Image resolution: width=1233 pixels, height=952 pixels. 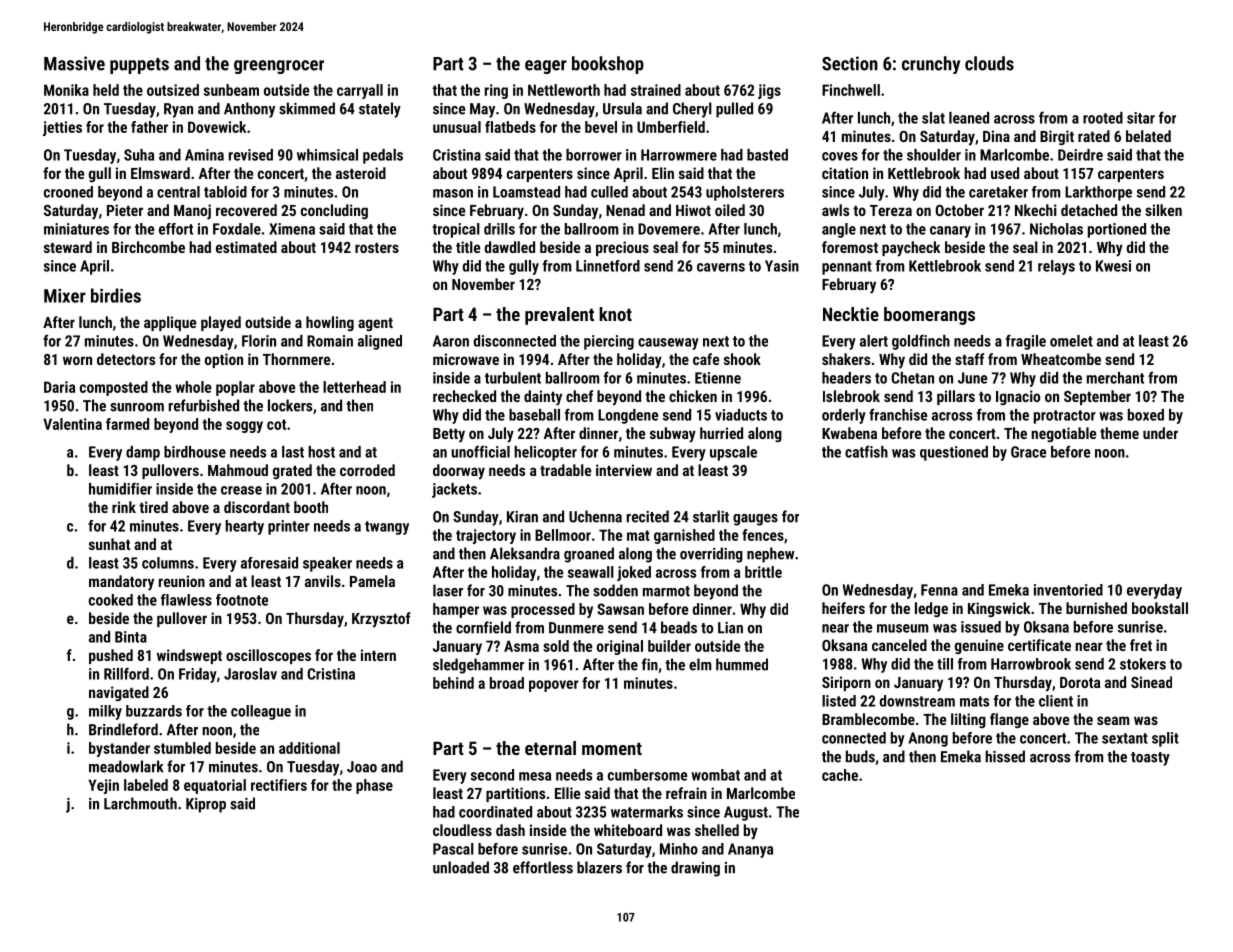 What do you see at coordinates (492, 775) in the screenshot?
I see `second` at bounding box center [492, 775].
